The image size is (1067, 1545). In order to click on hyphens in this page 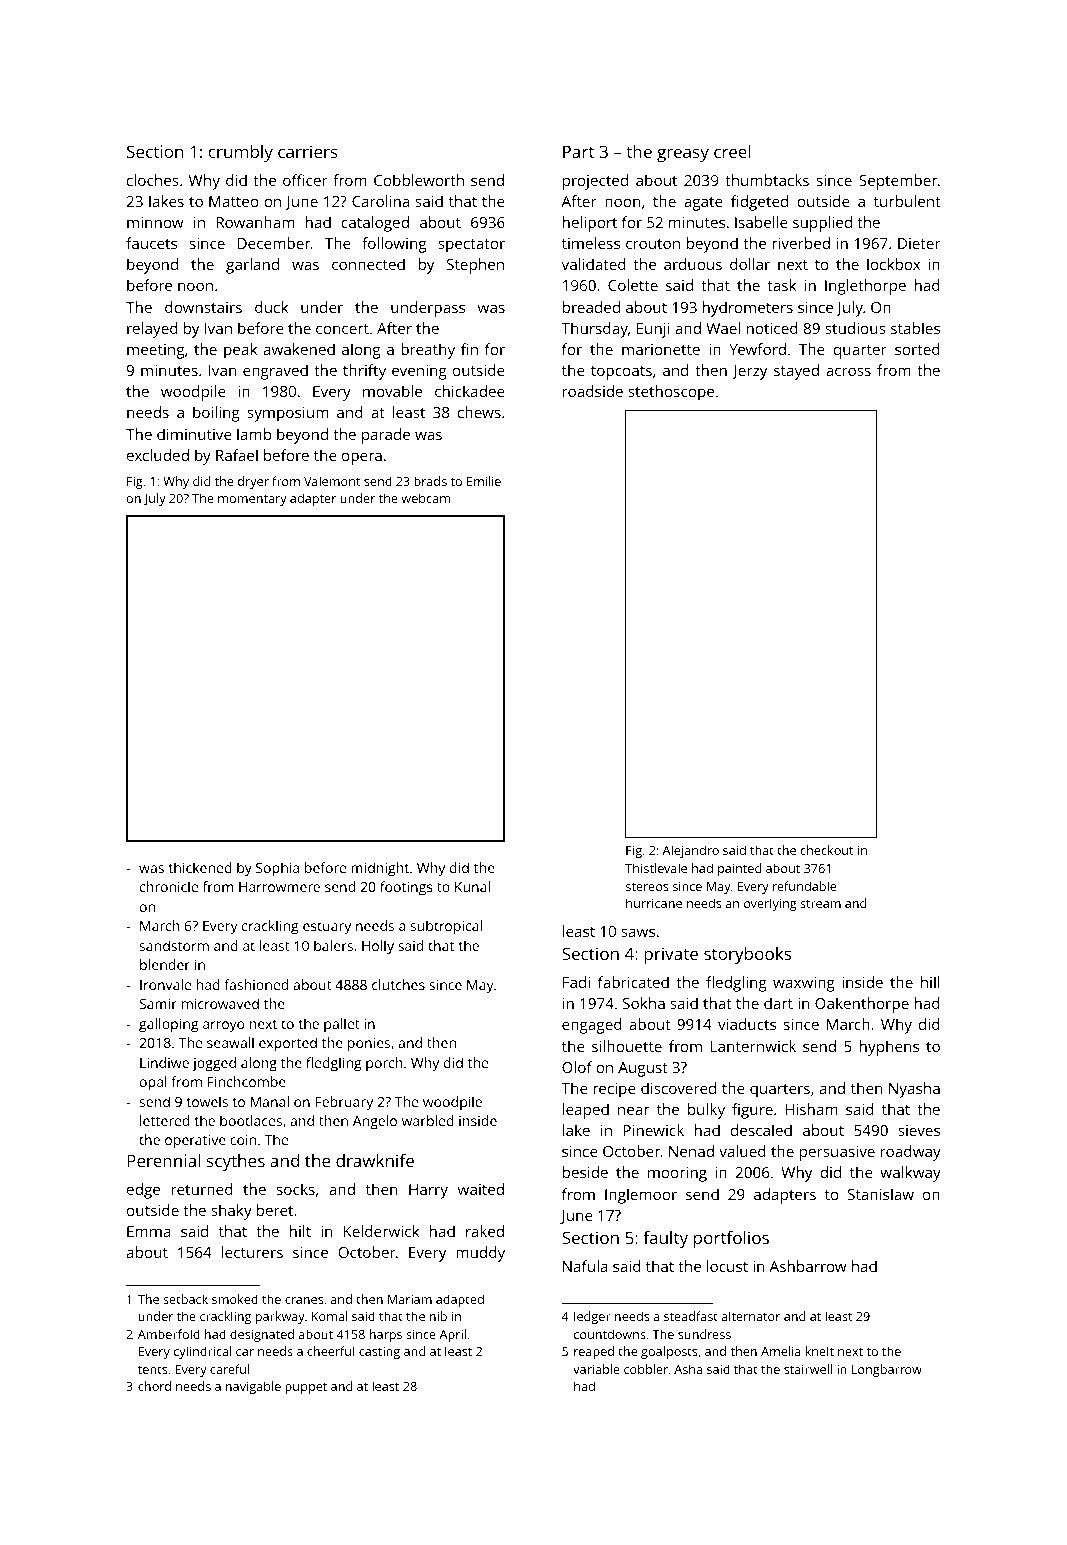, I will do `click(889, 1048)`.
